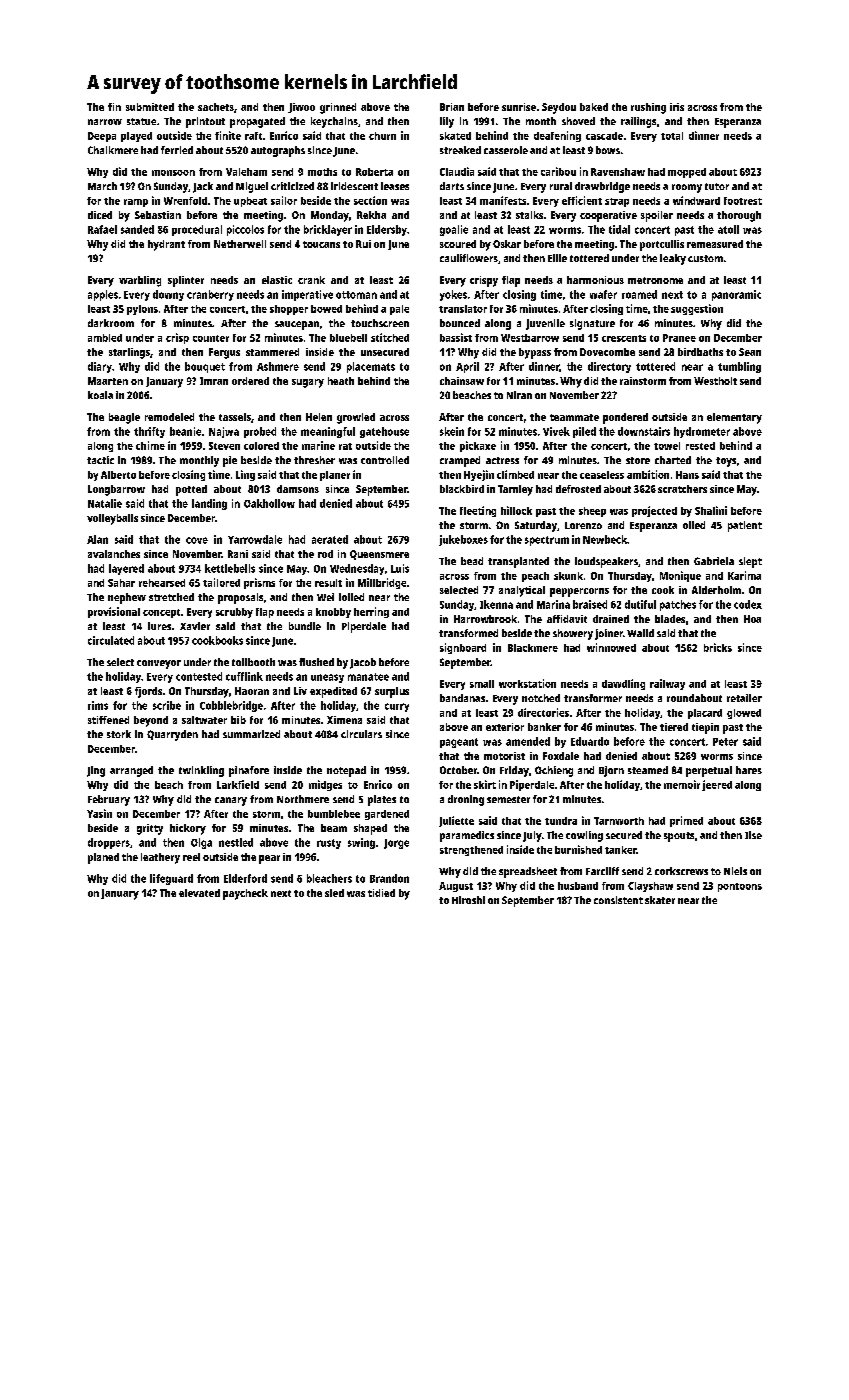 The width and height of the screenshot is (849, 1400). What do you see at coordinates (594, 107) in the screenshot?
I see `baked` at bounding box center [594, 107].
